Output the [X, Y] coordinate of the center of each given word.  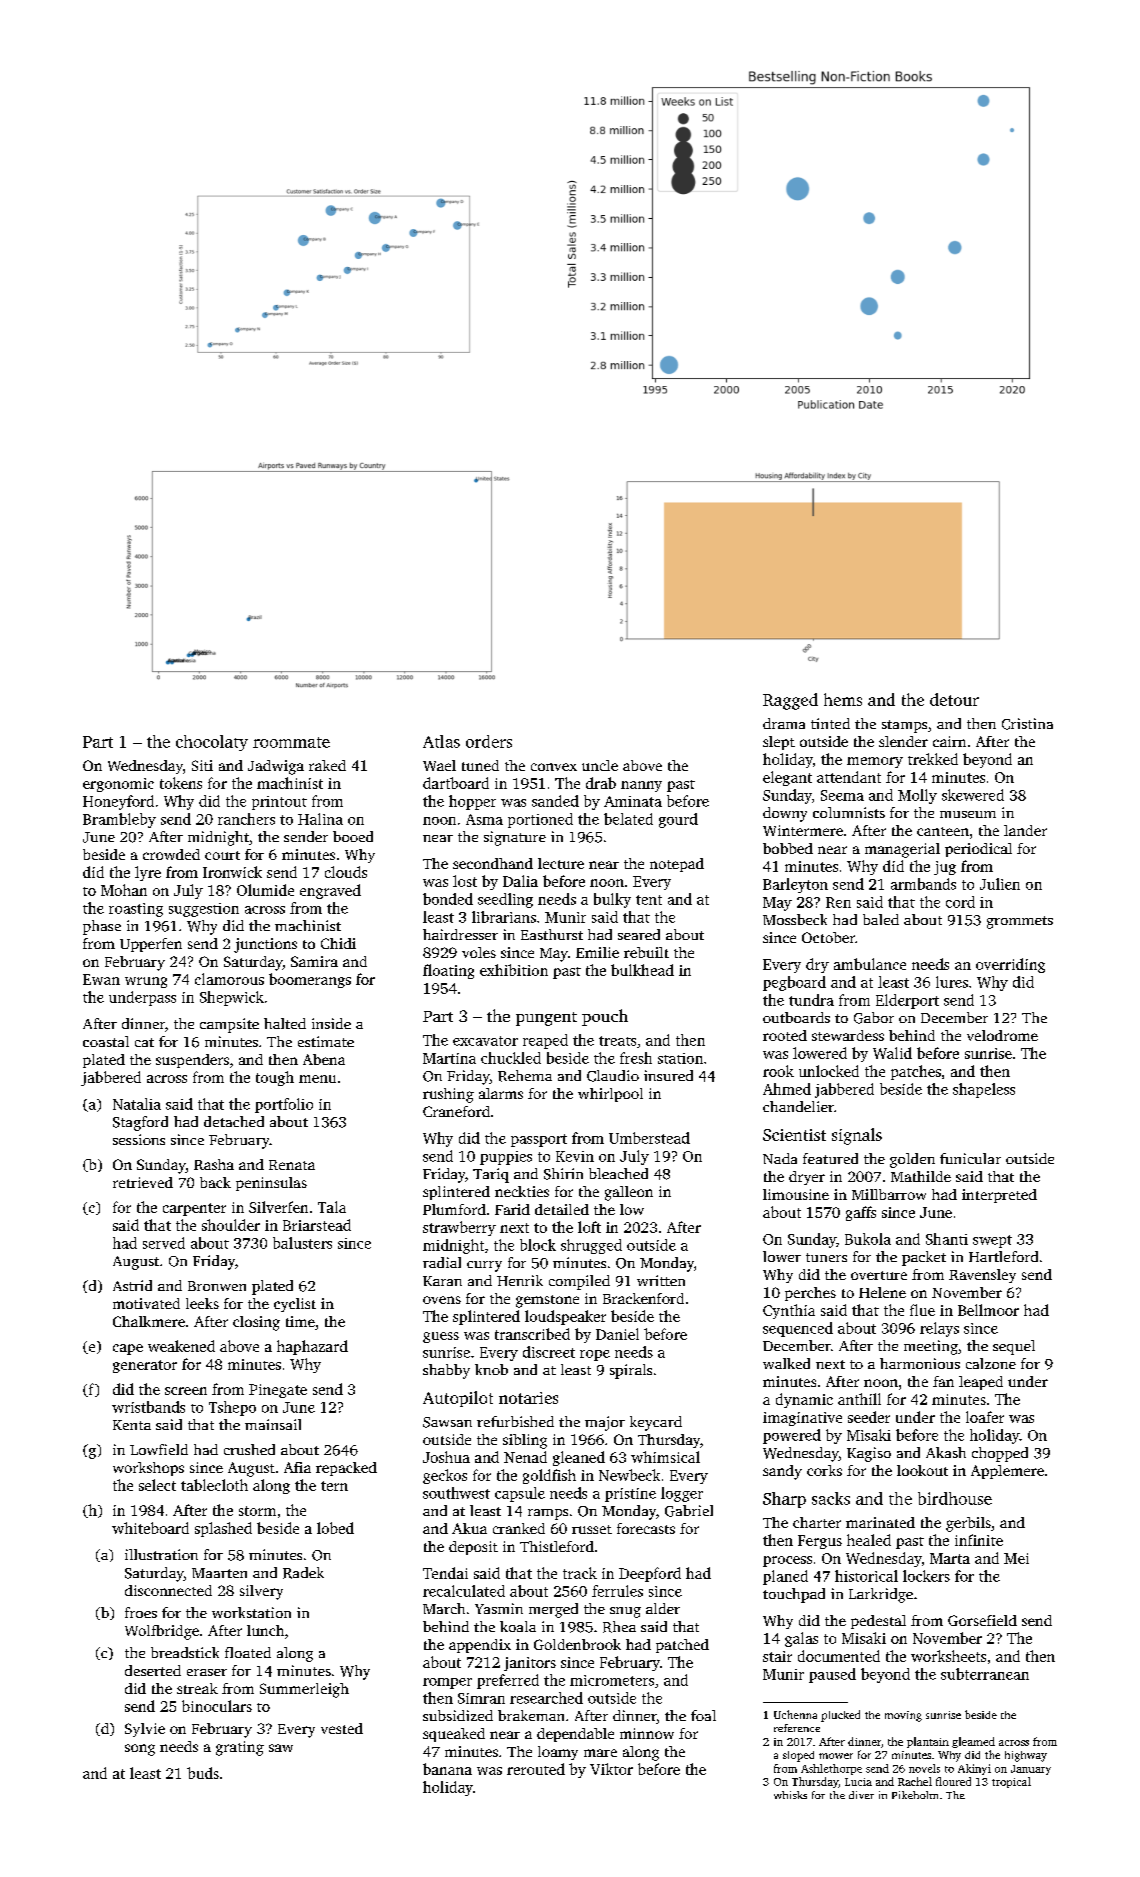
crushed [249, 1449]
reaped [545, 1041]
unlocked [829, 1071]
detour [954, 699]
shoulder [231, 1225]
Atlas [441, 741]
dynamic [804, 1400]
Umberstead [649, 1138]
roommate [291, 742]
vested [342, 1728]
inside [331, 1023]
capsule [520, 1494]
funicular [970, 1158]
